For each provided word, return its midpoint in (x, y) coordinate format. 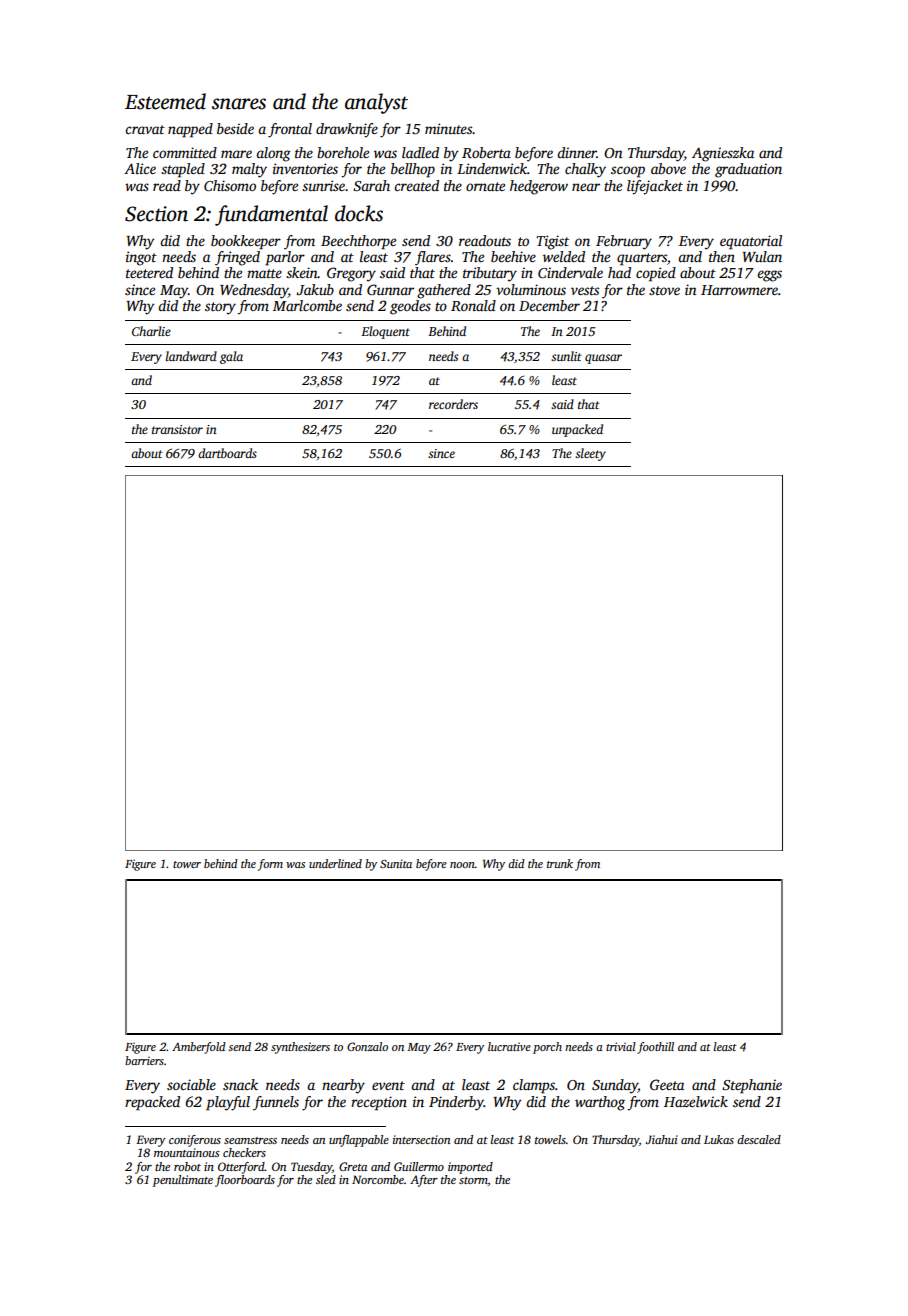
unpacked (577, 430)
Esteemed (165, 101)
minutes (448, 128)
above (668, 168)
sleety (590, 454)
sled (326, 1179)
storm (473, 1180)
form (270, 865)
